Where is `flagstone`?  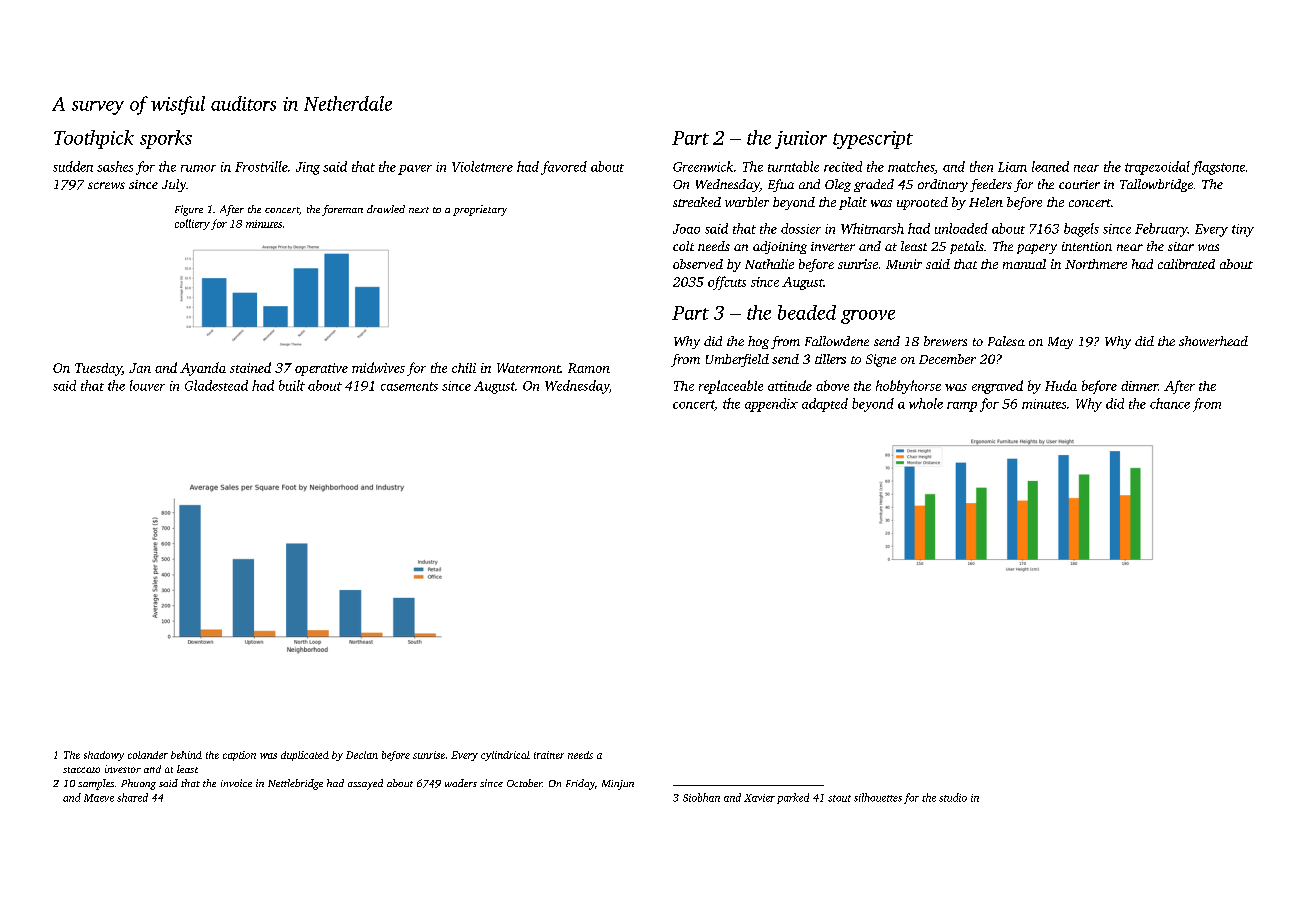 flagstone is located at coordinates (1218, 168).
